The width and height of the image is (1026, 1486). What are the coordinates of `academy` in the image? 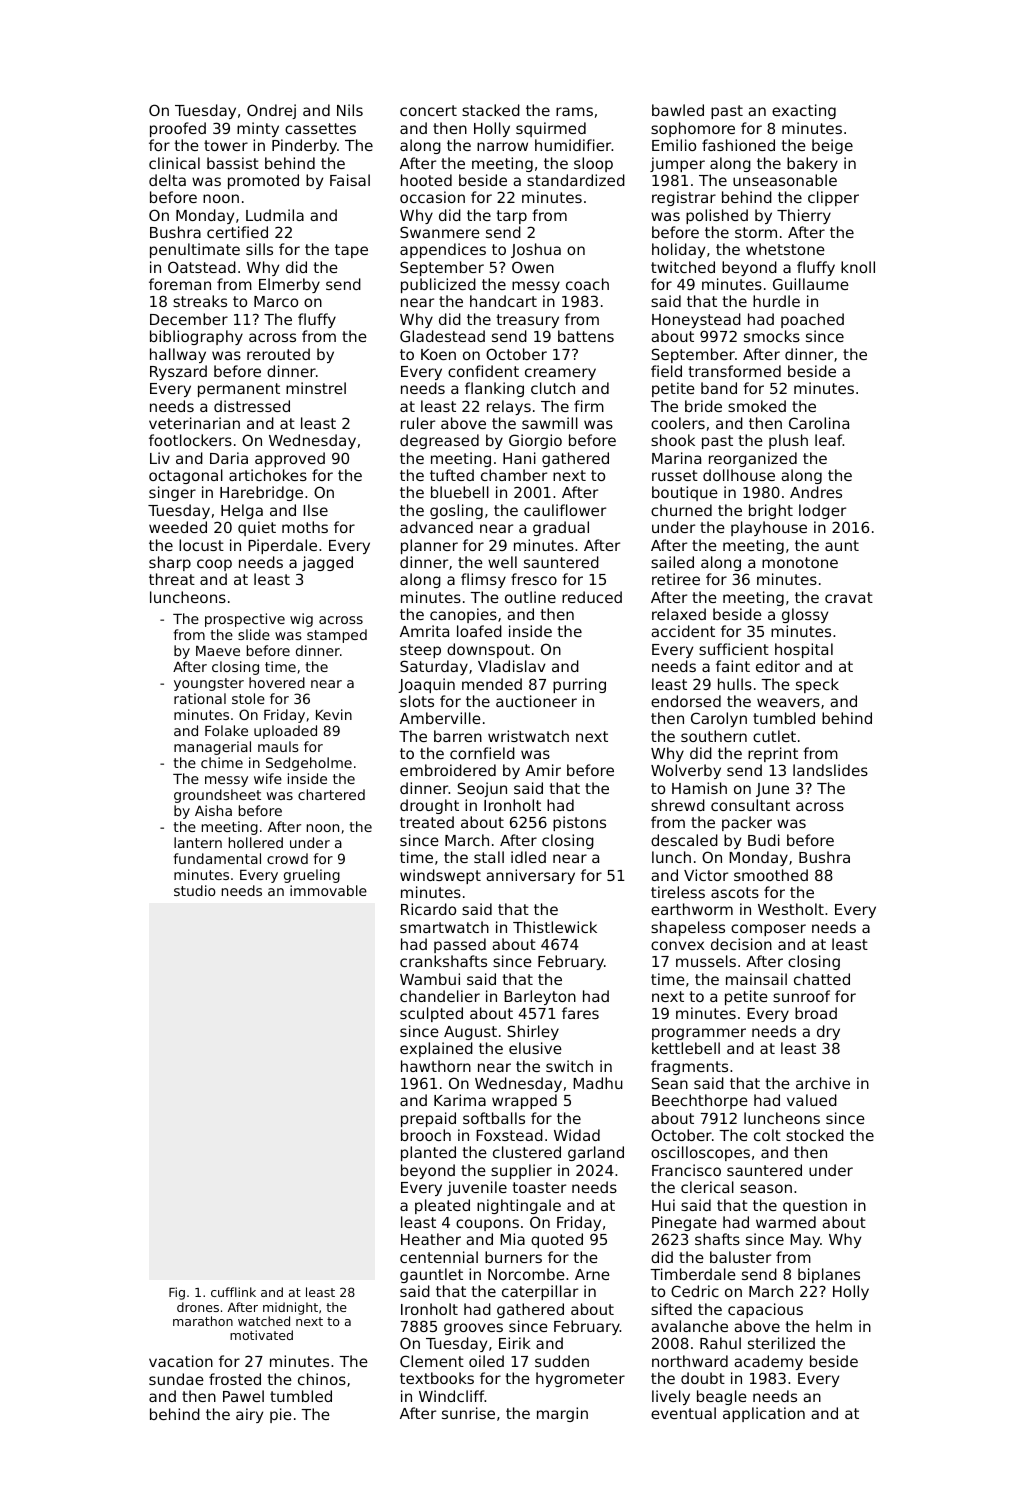 It's located at (768, 1362).
